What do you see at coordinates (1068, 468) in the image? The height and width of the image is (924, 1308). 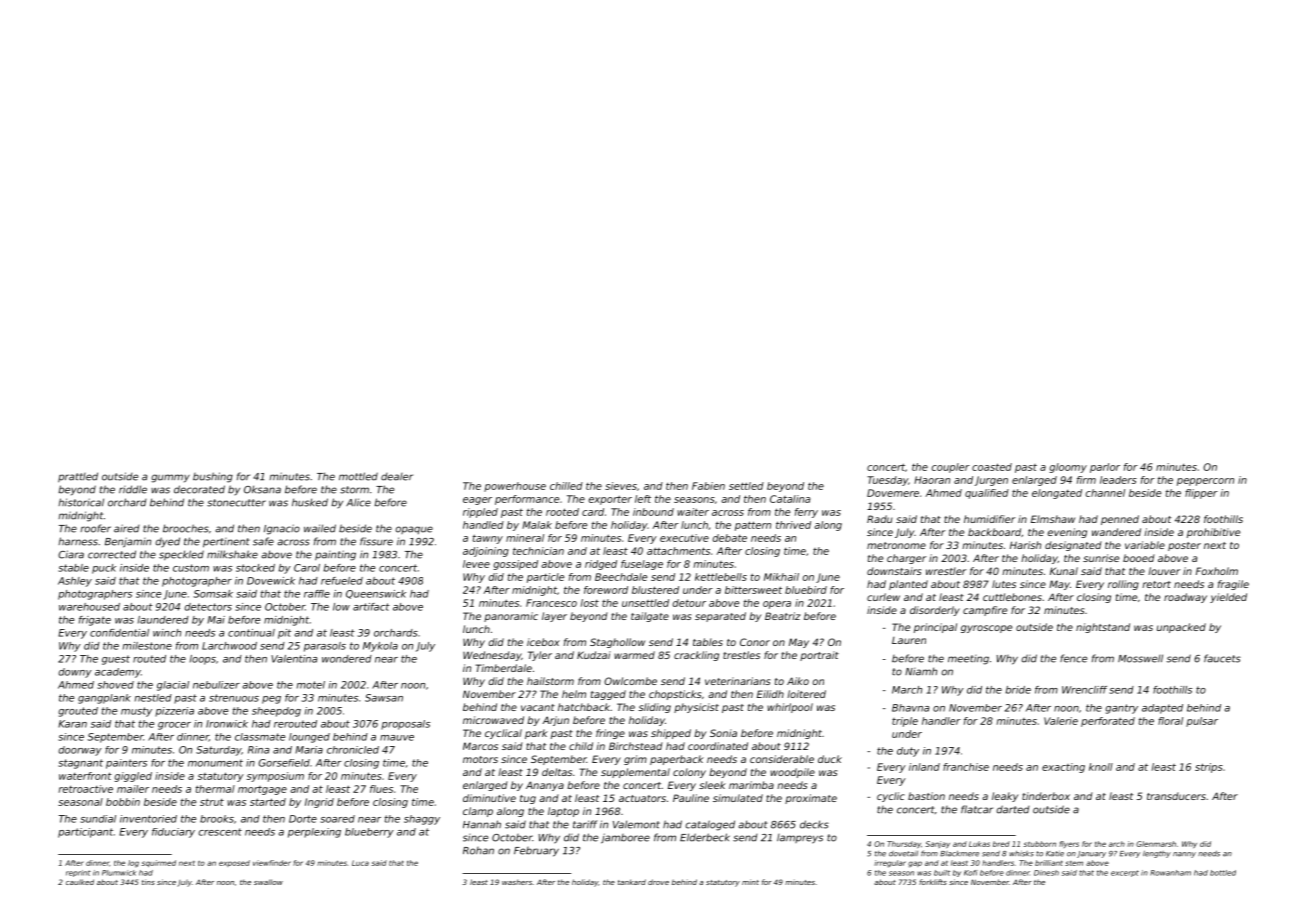 I see `gloomy` at bounding box center [1068, 468].
